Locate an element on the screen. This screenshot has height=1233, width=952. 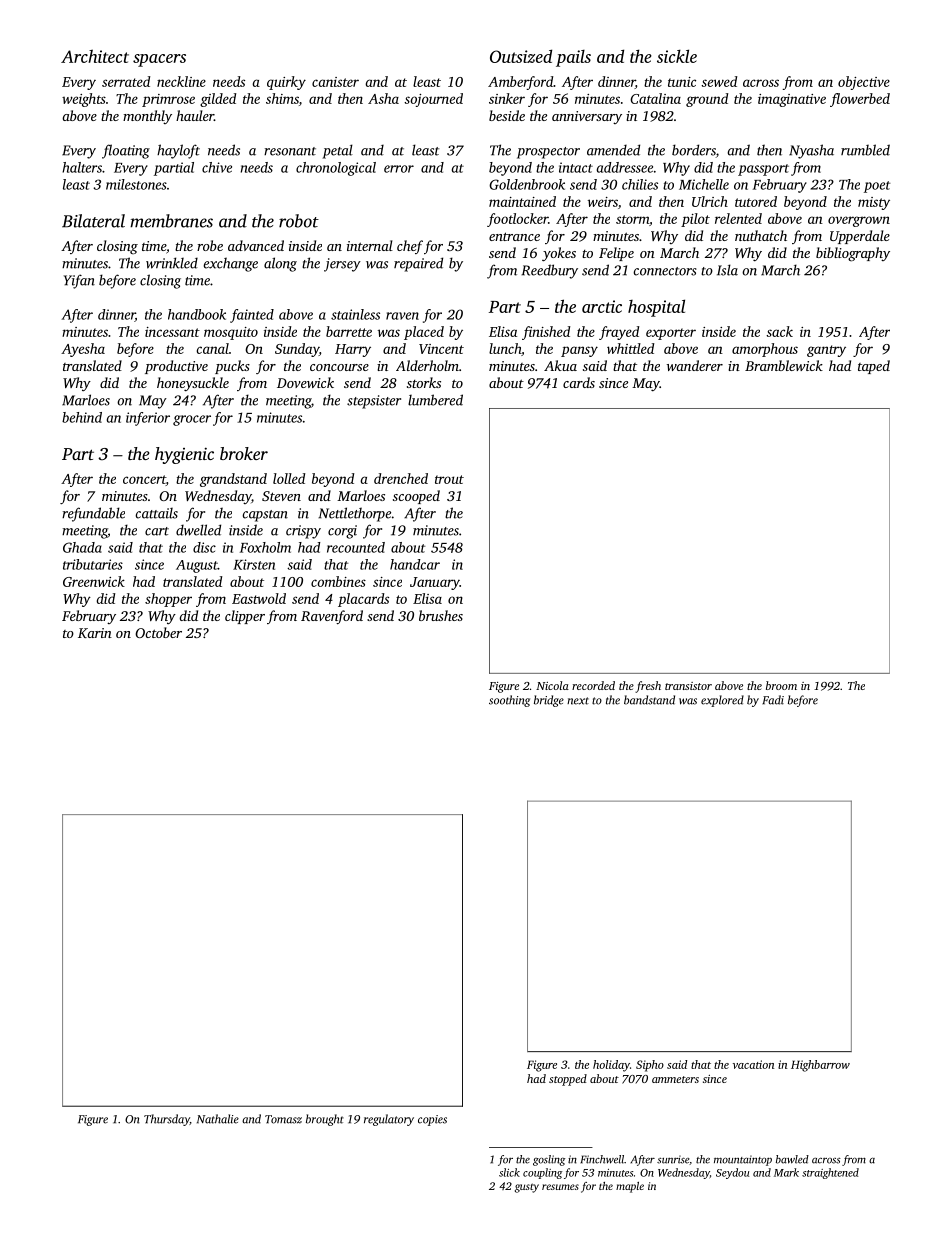
broom is located at coordinates (781, 685).
